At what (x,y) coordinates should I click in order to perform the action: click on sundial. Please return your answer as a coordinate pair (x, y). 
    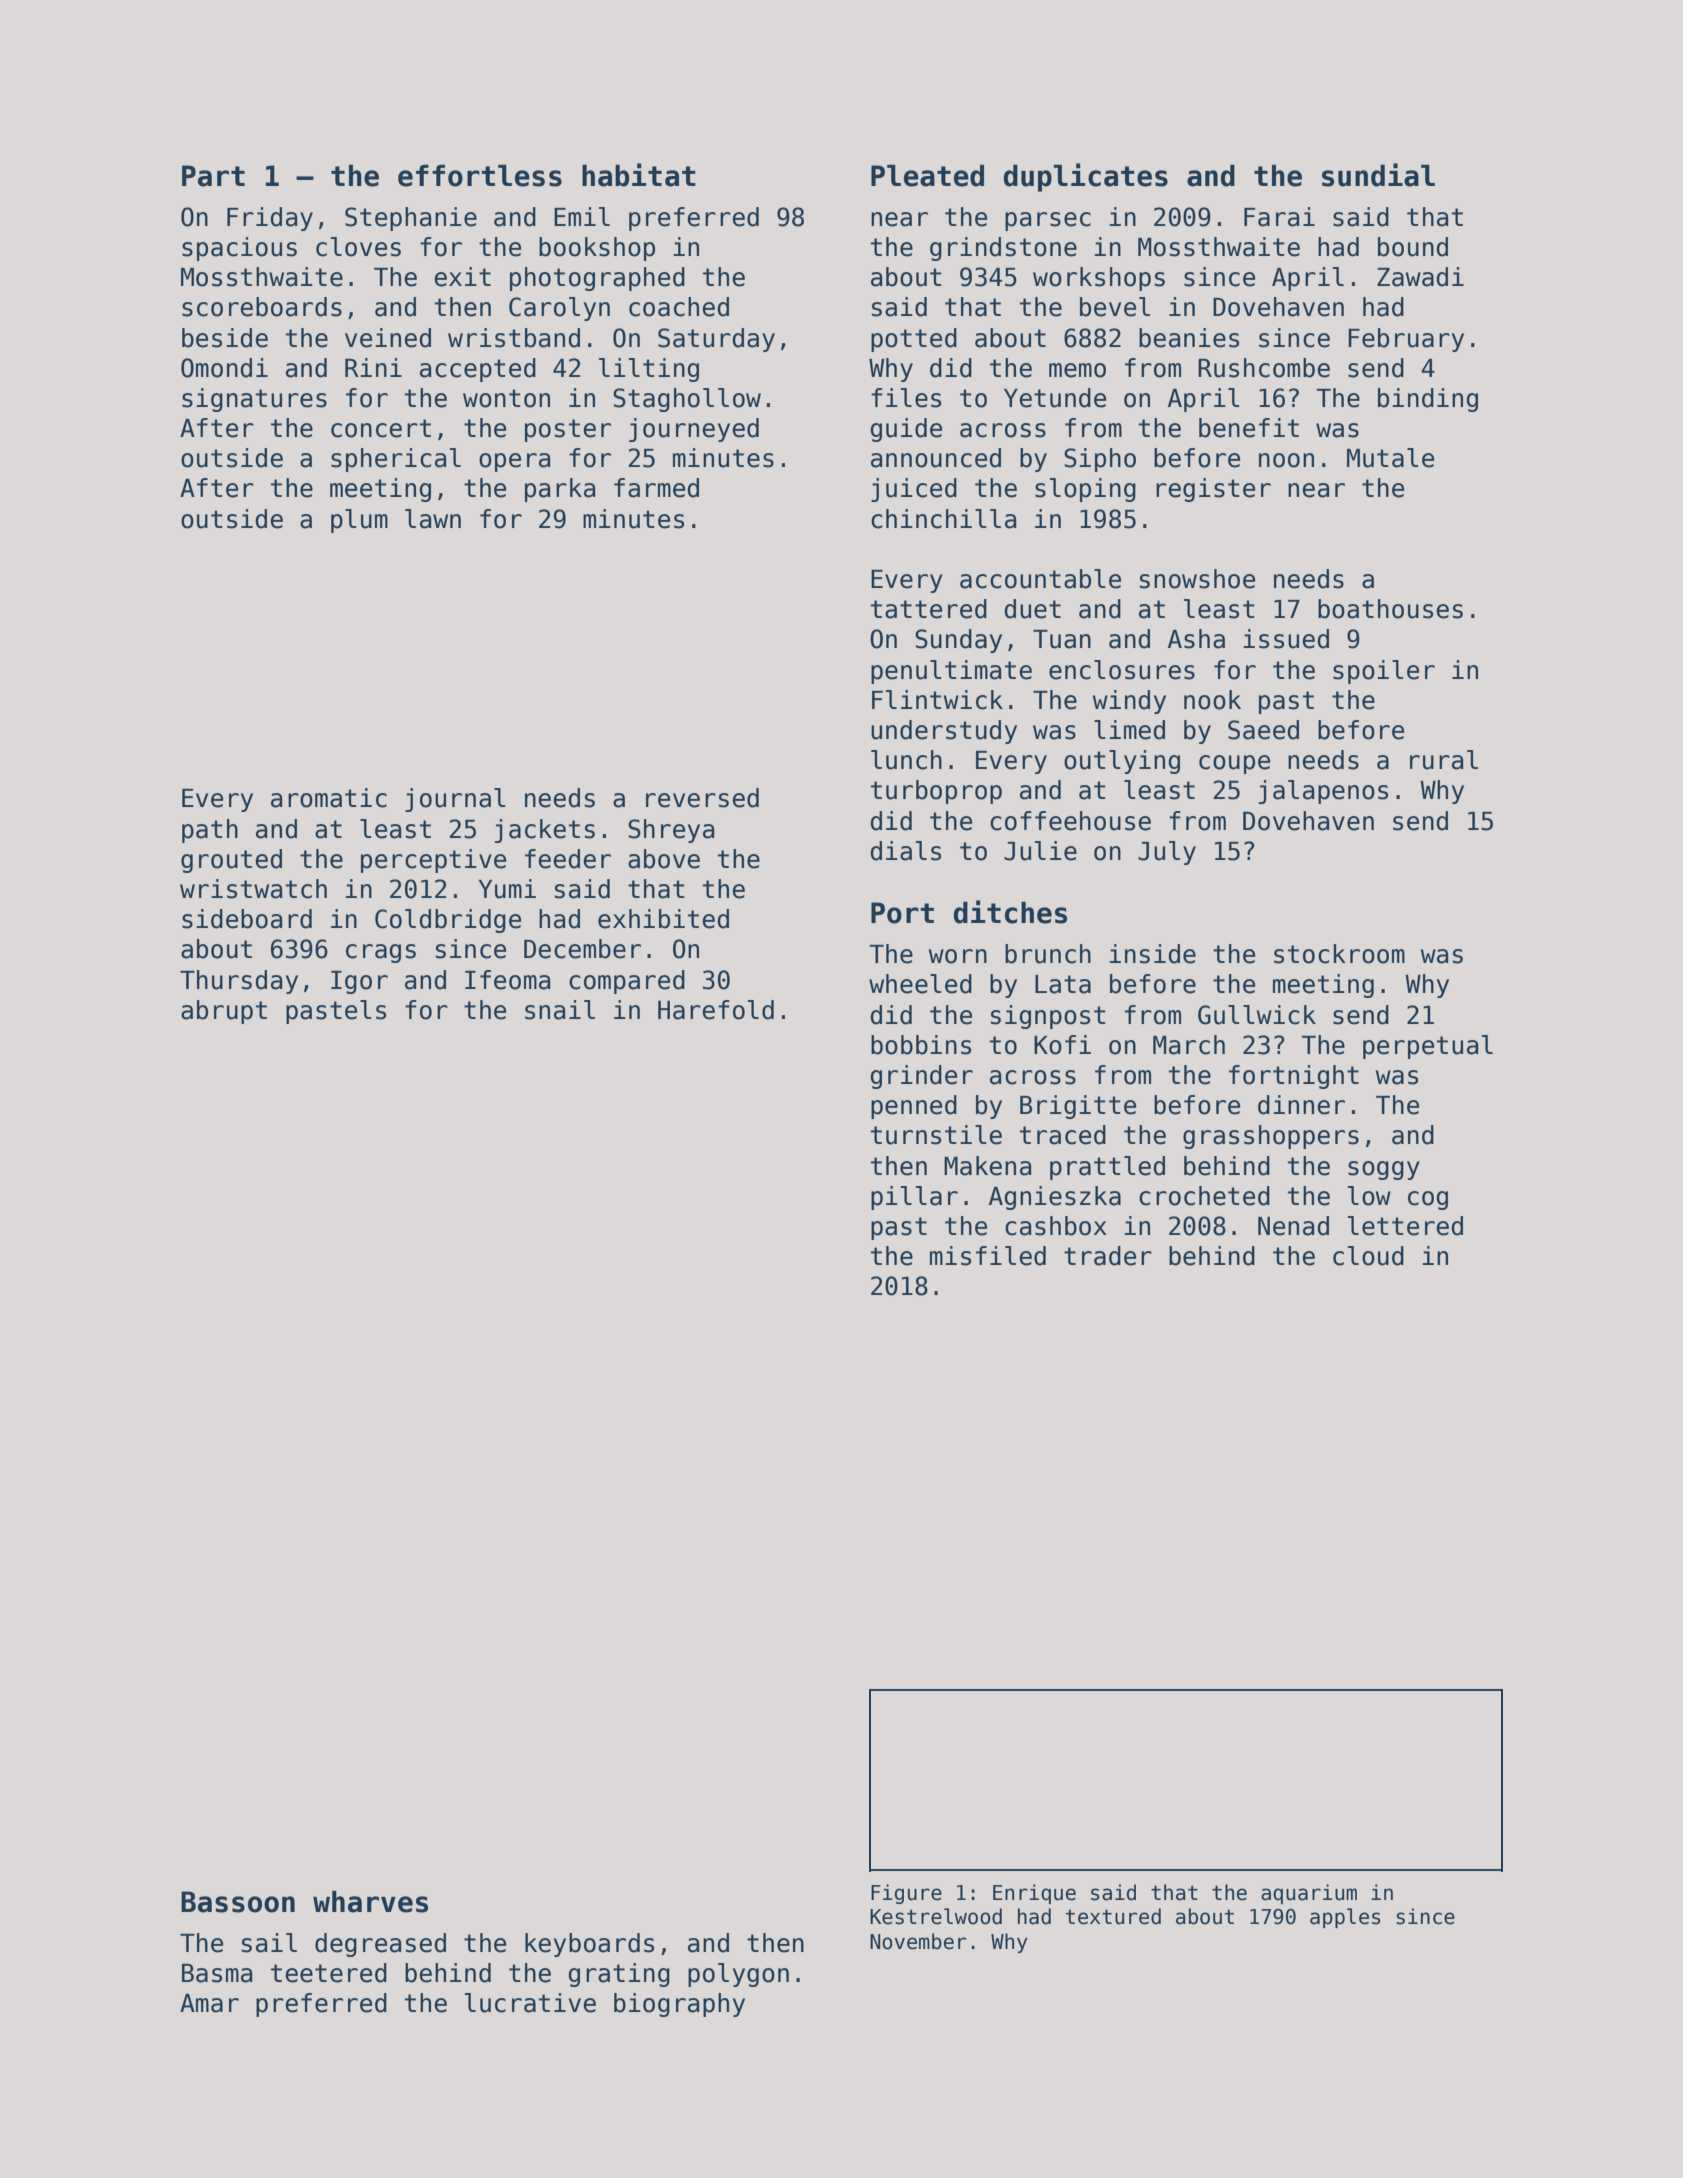
    Looking at the image, I should click on (1378, 175).
